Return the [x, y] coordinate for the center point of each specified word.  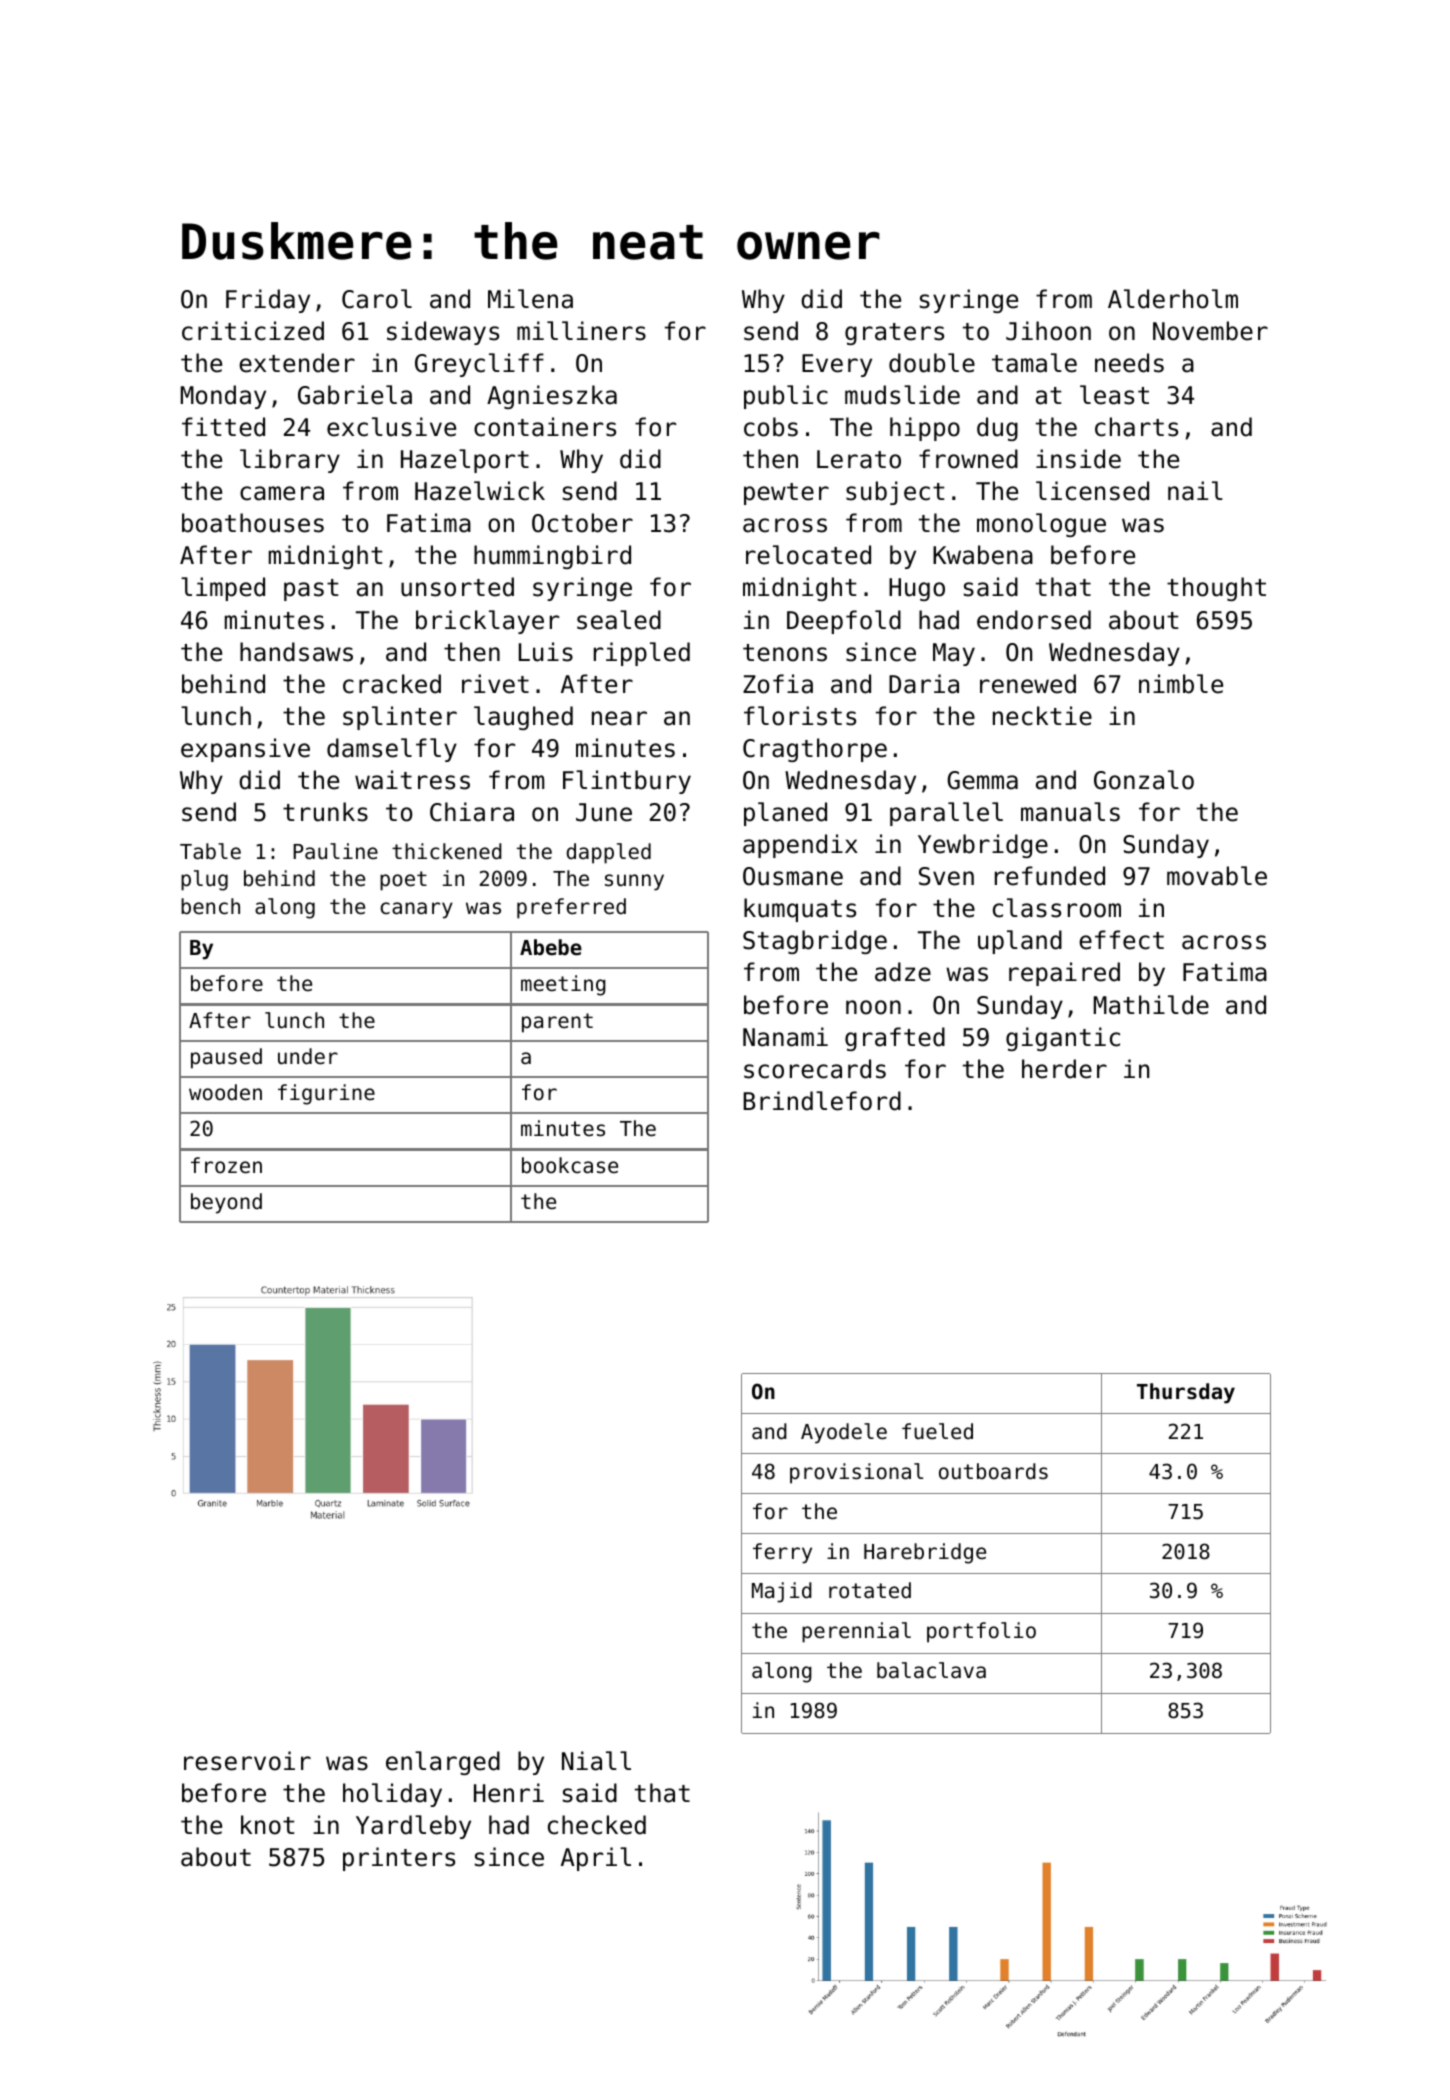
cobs [771, 427]
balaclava [931, 1670]
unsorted [457, 587]
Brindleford [822, 1101]
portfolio [981, 1632]
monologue [1041, 525]
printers [399, 1859]
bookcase [570, 1165]
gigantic [1063, 1039]
